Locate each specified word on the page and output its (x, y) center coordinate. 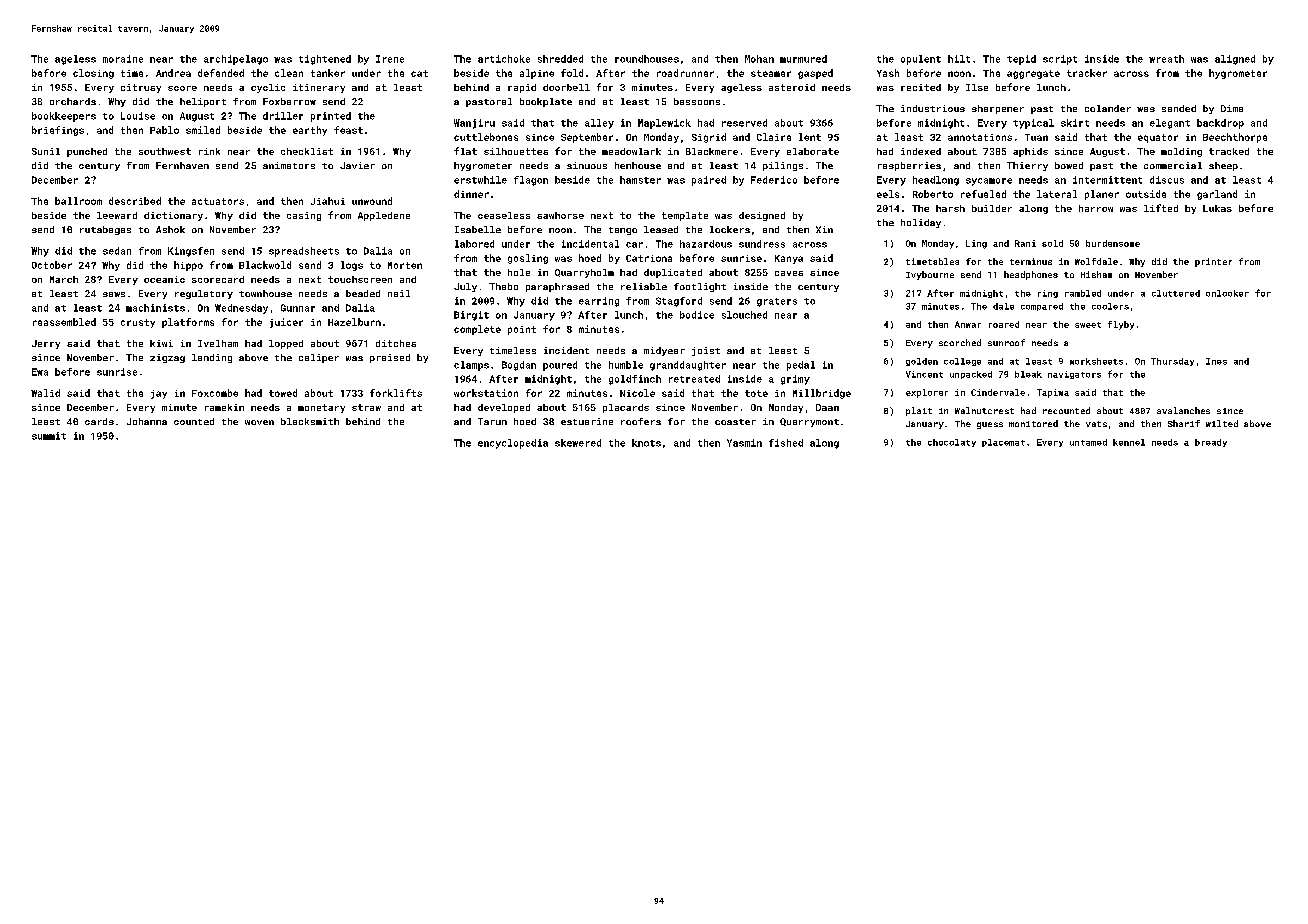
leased (661, 229)
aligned (1235, 60)
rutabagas (105, 230)
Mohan (759, 59)
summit (49, 436)
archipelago (236, 60)
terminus (1031, 261)
